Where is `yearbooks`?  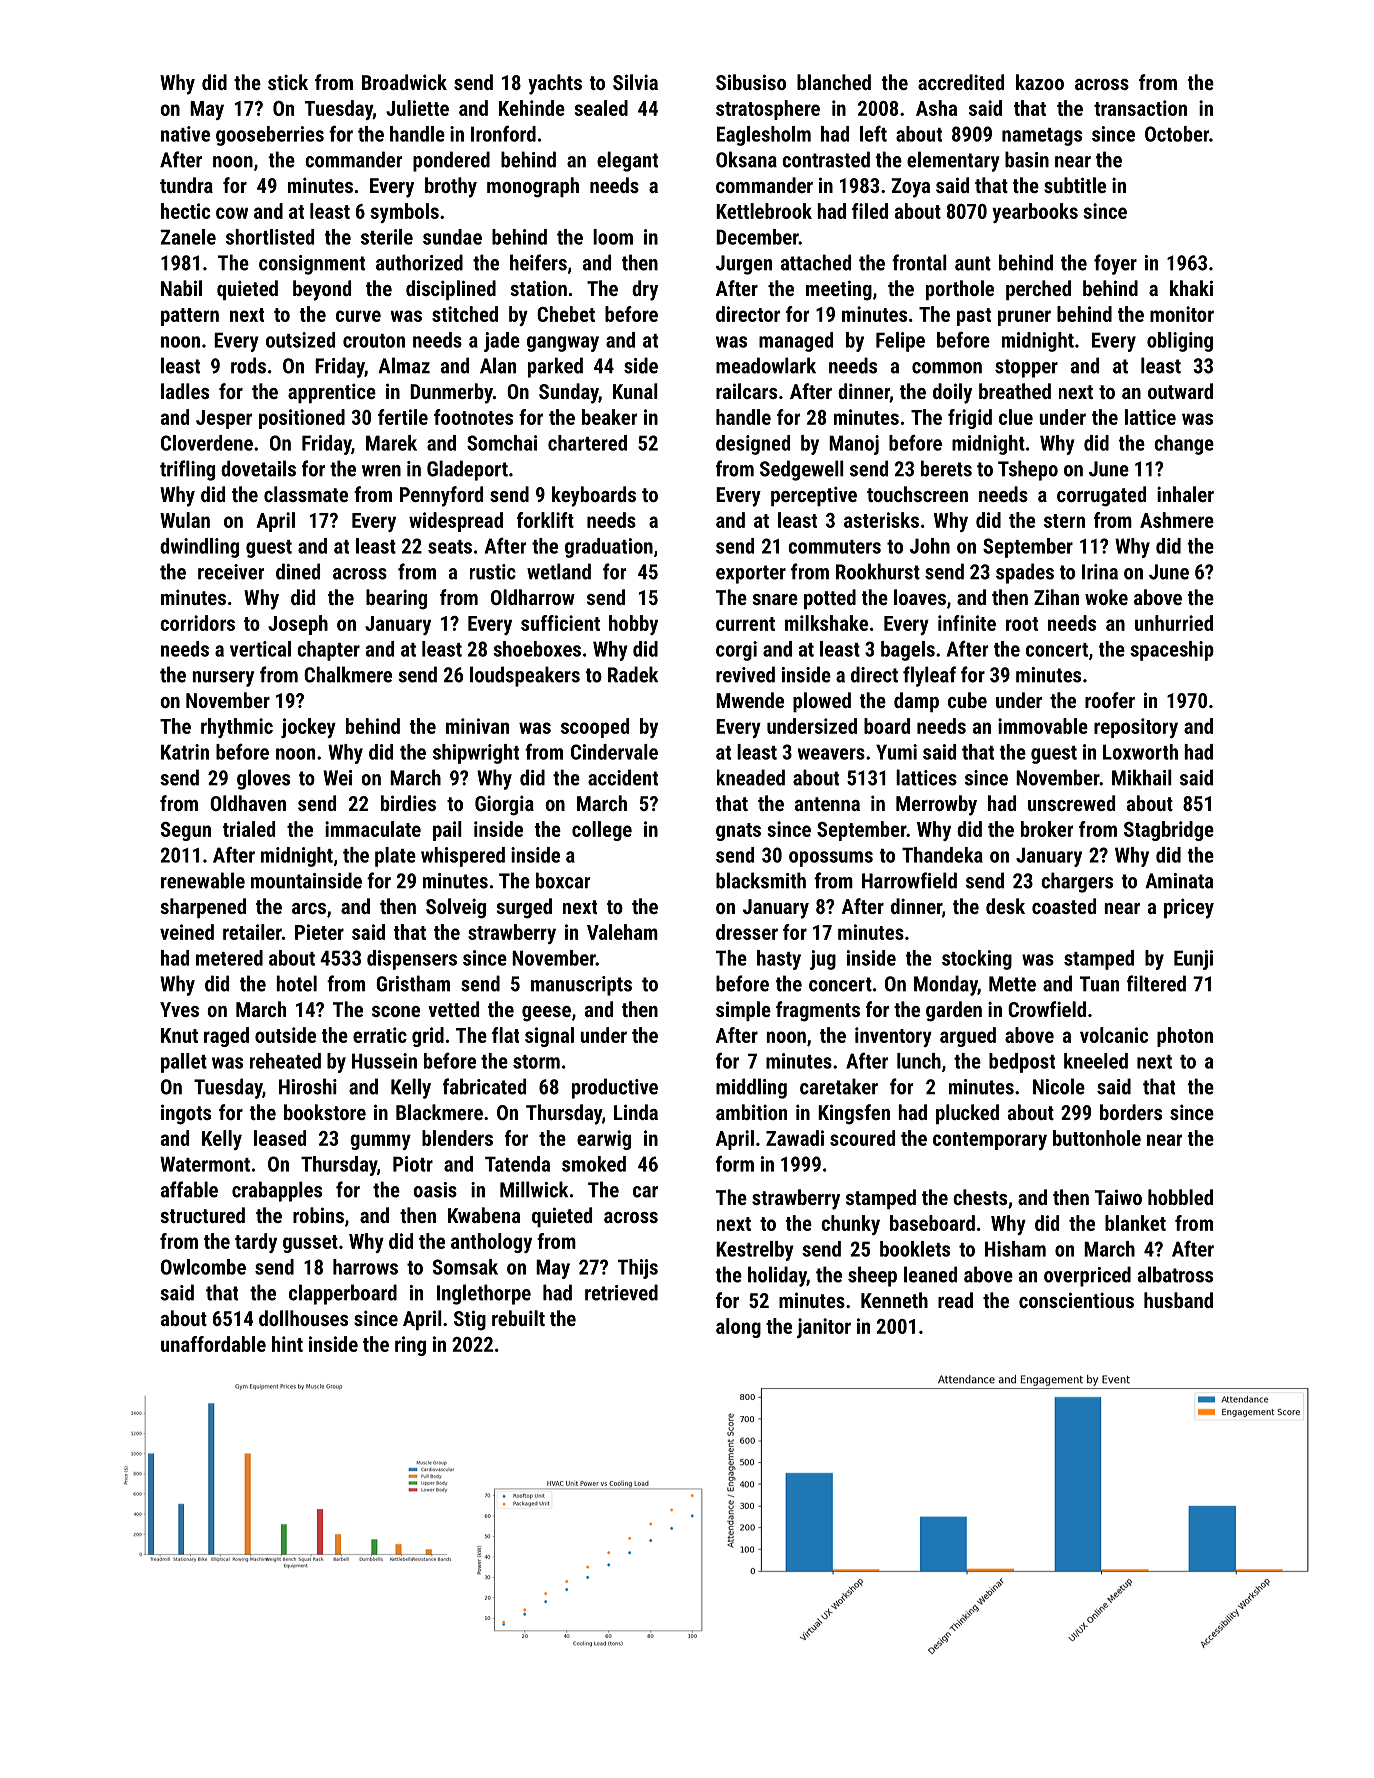
yearbooks is located at coordinates (1035, 213).
